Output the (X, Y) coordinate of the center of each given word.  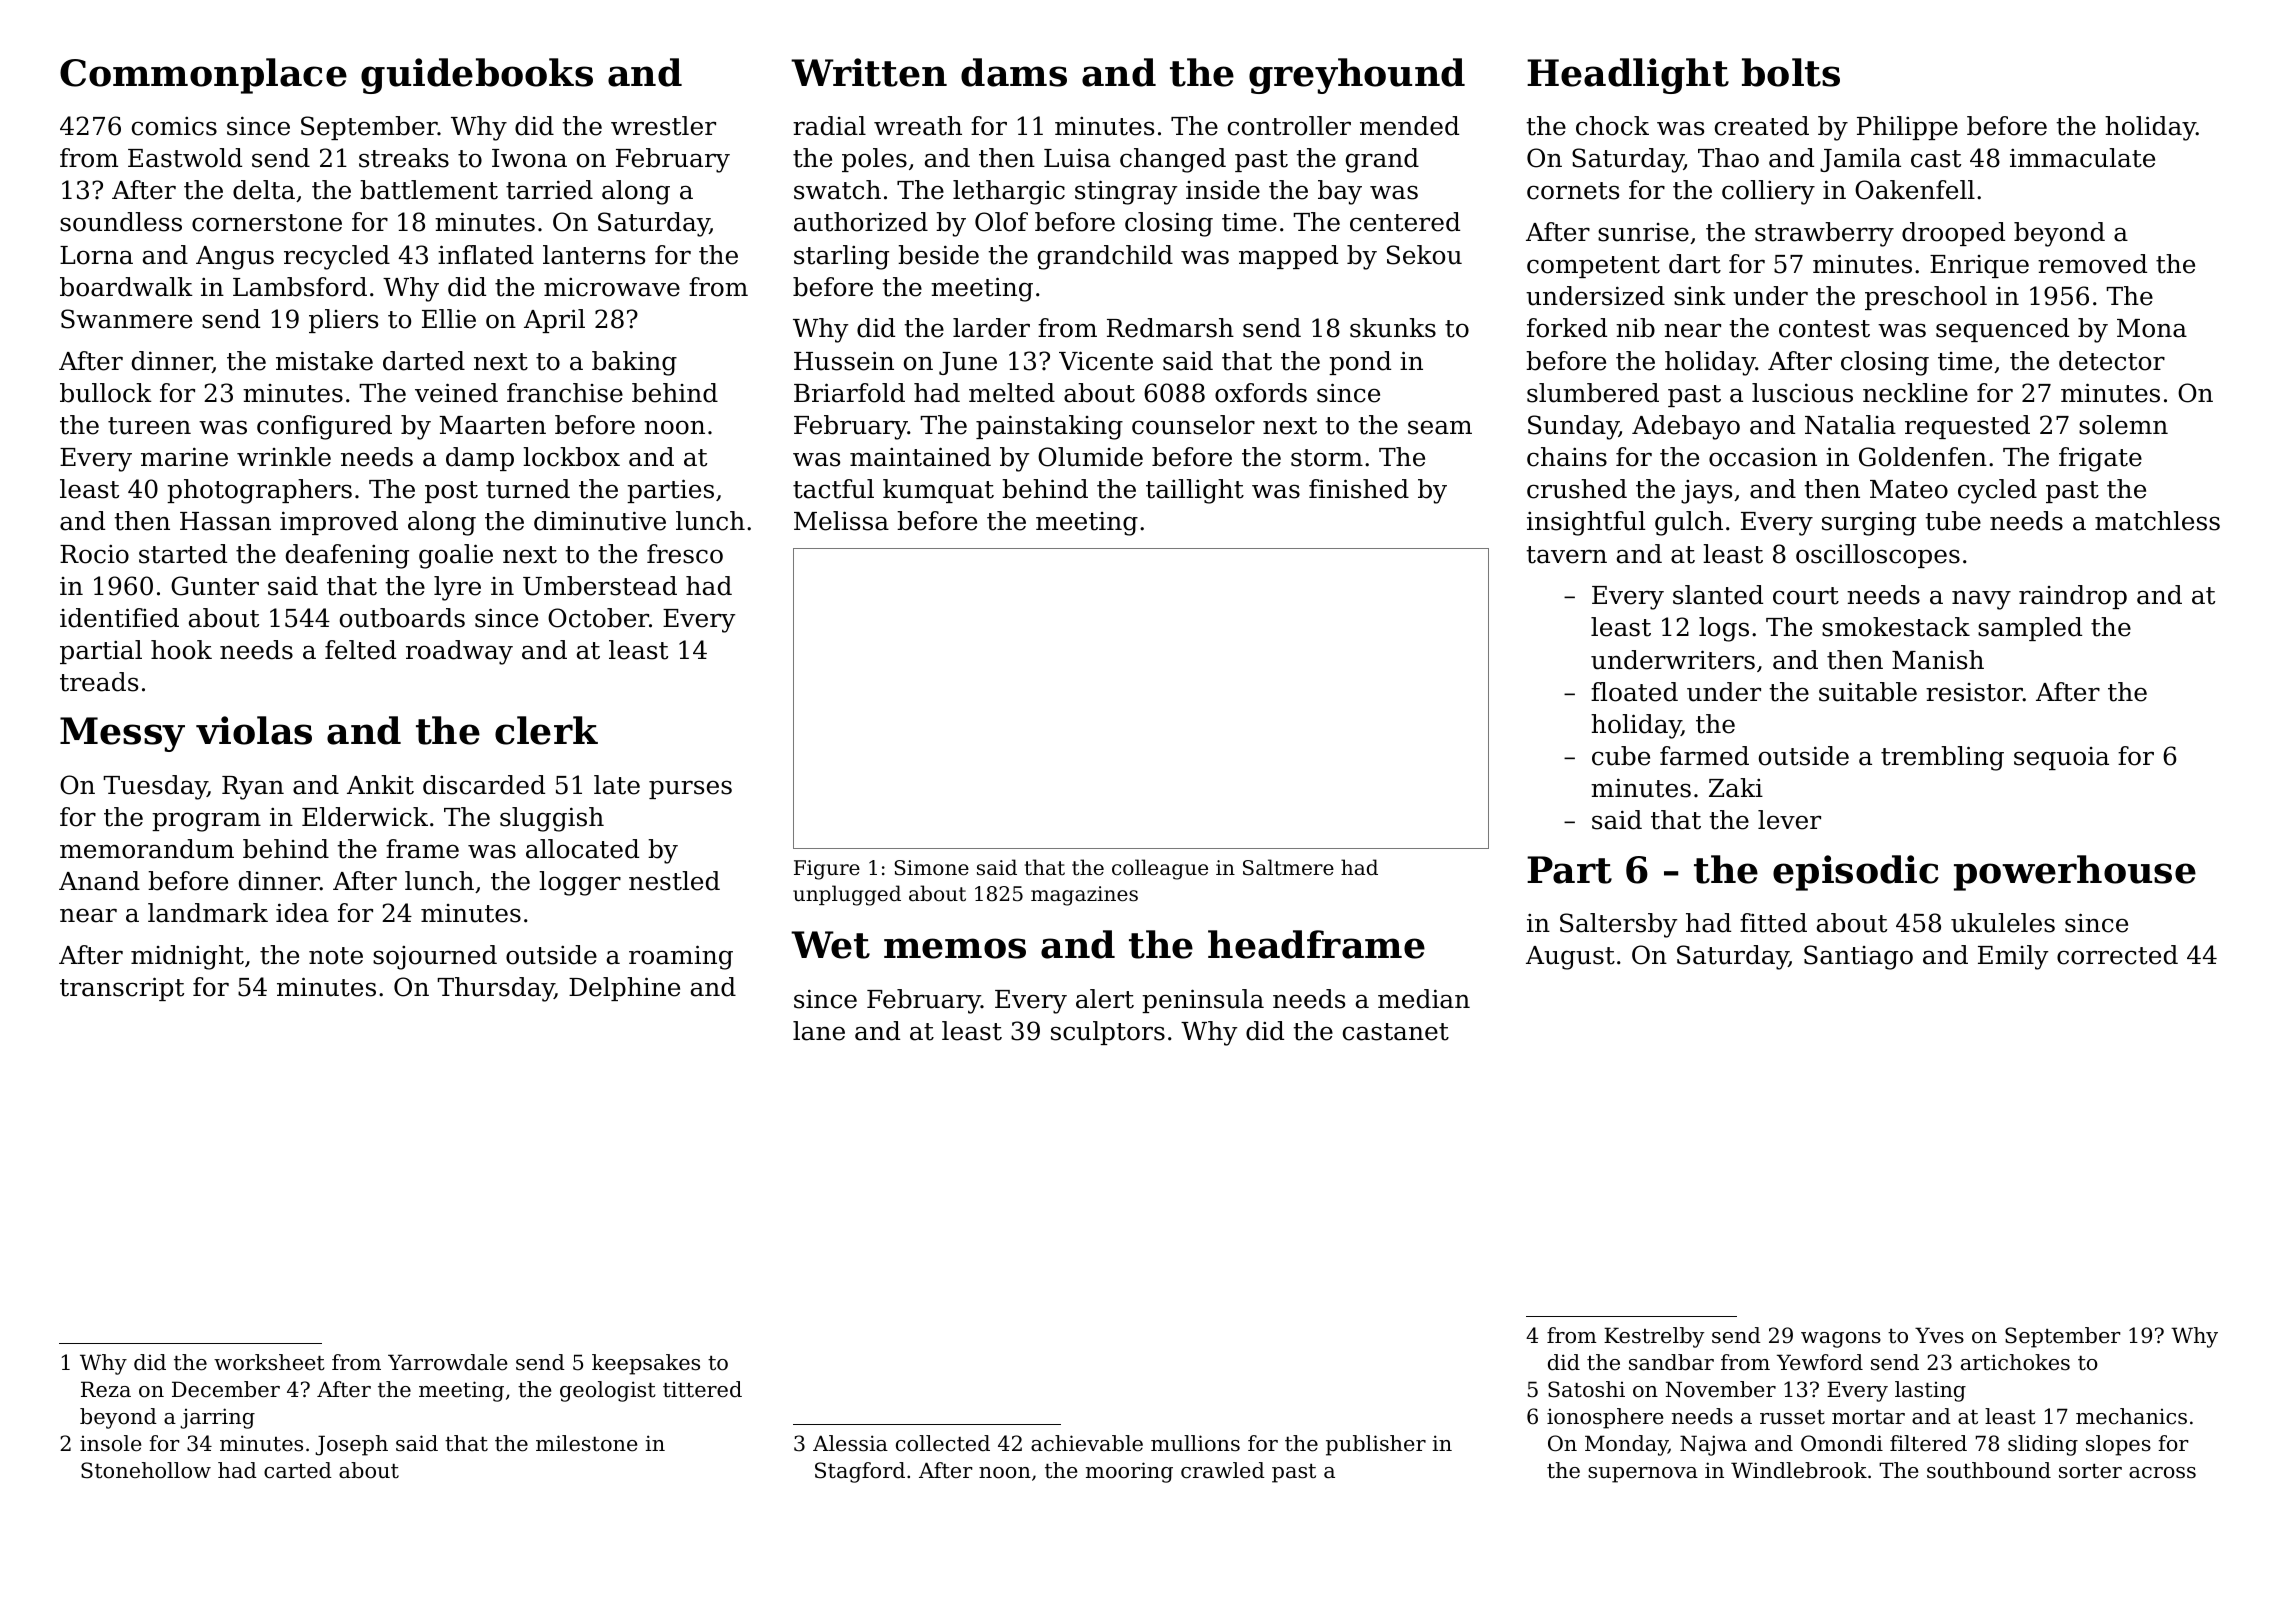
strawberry (1824, 234)
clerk (546, 730)
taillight (1195, 491)
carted (298, 1470)
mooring (1129, 1472)
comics (174, 126)
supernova (1643, 1475)
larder (991, 328)
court (1806, 596)
